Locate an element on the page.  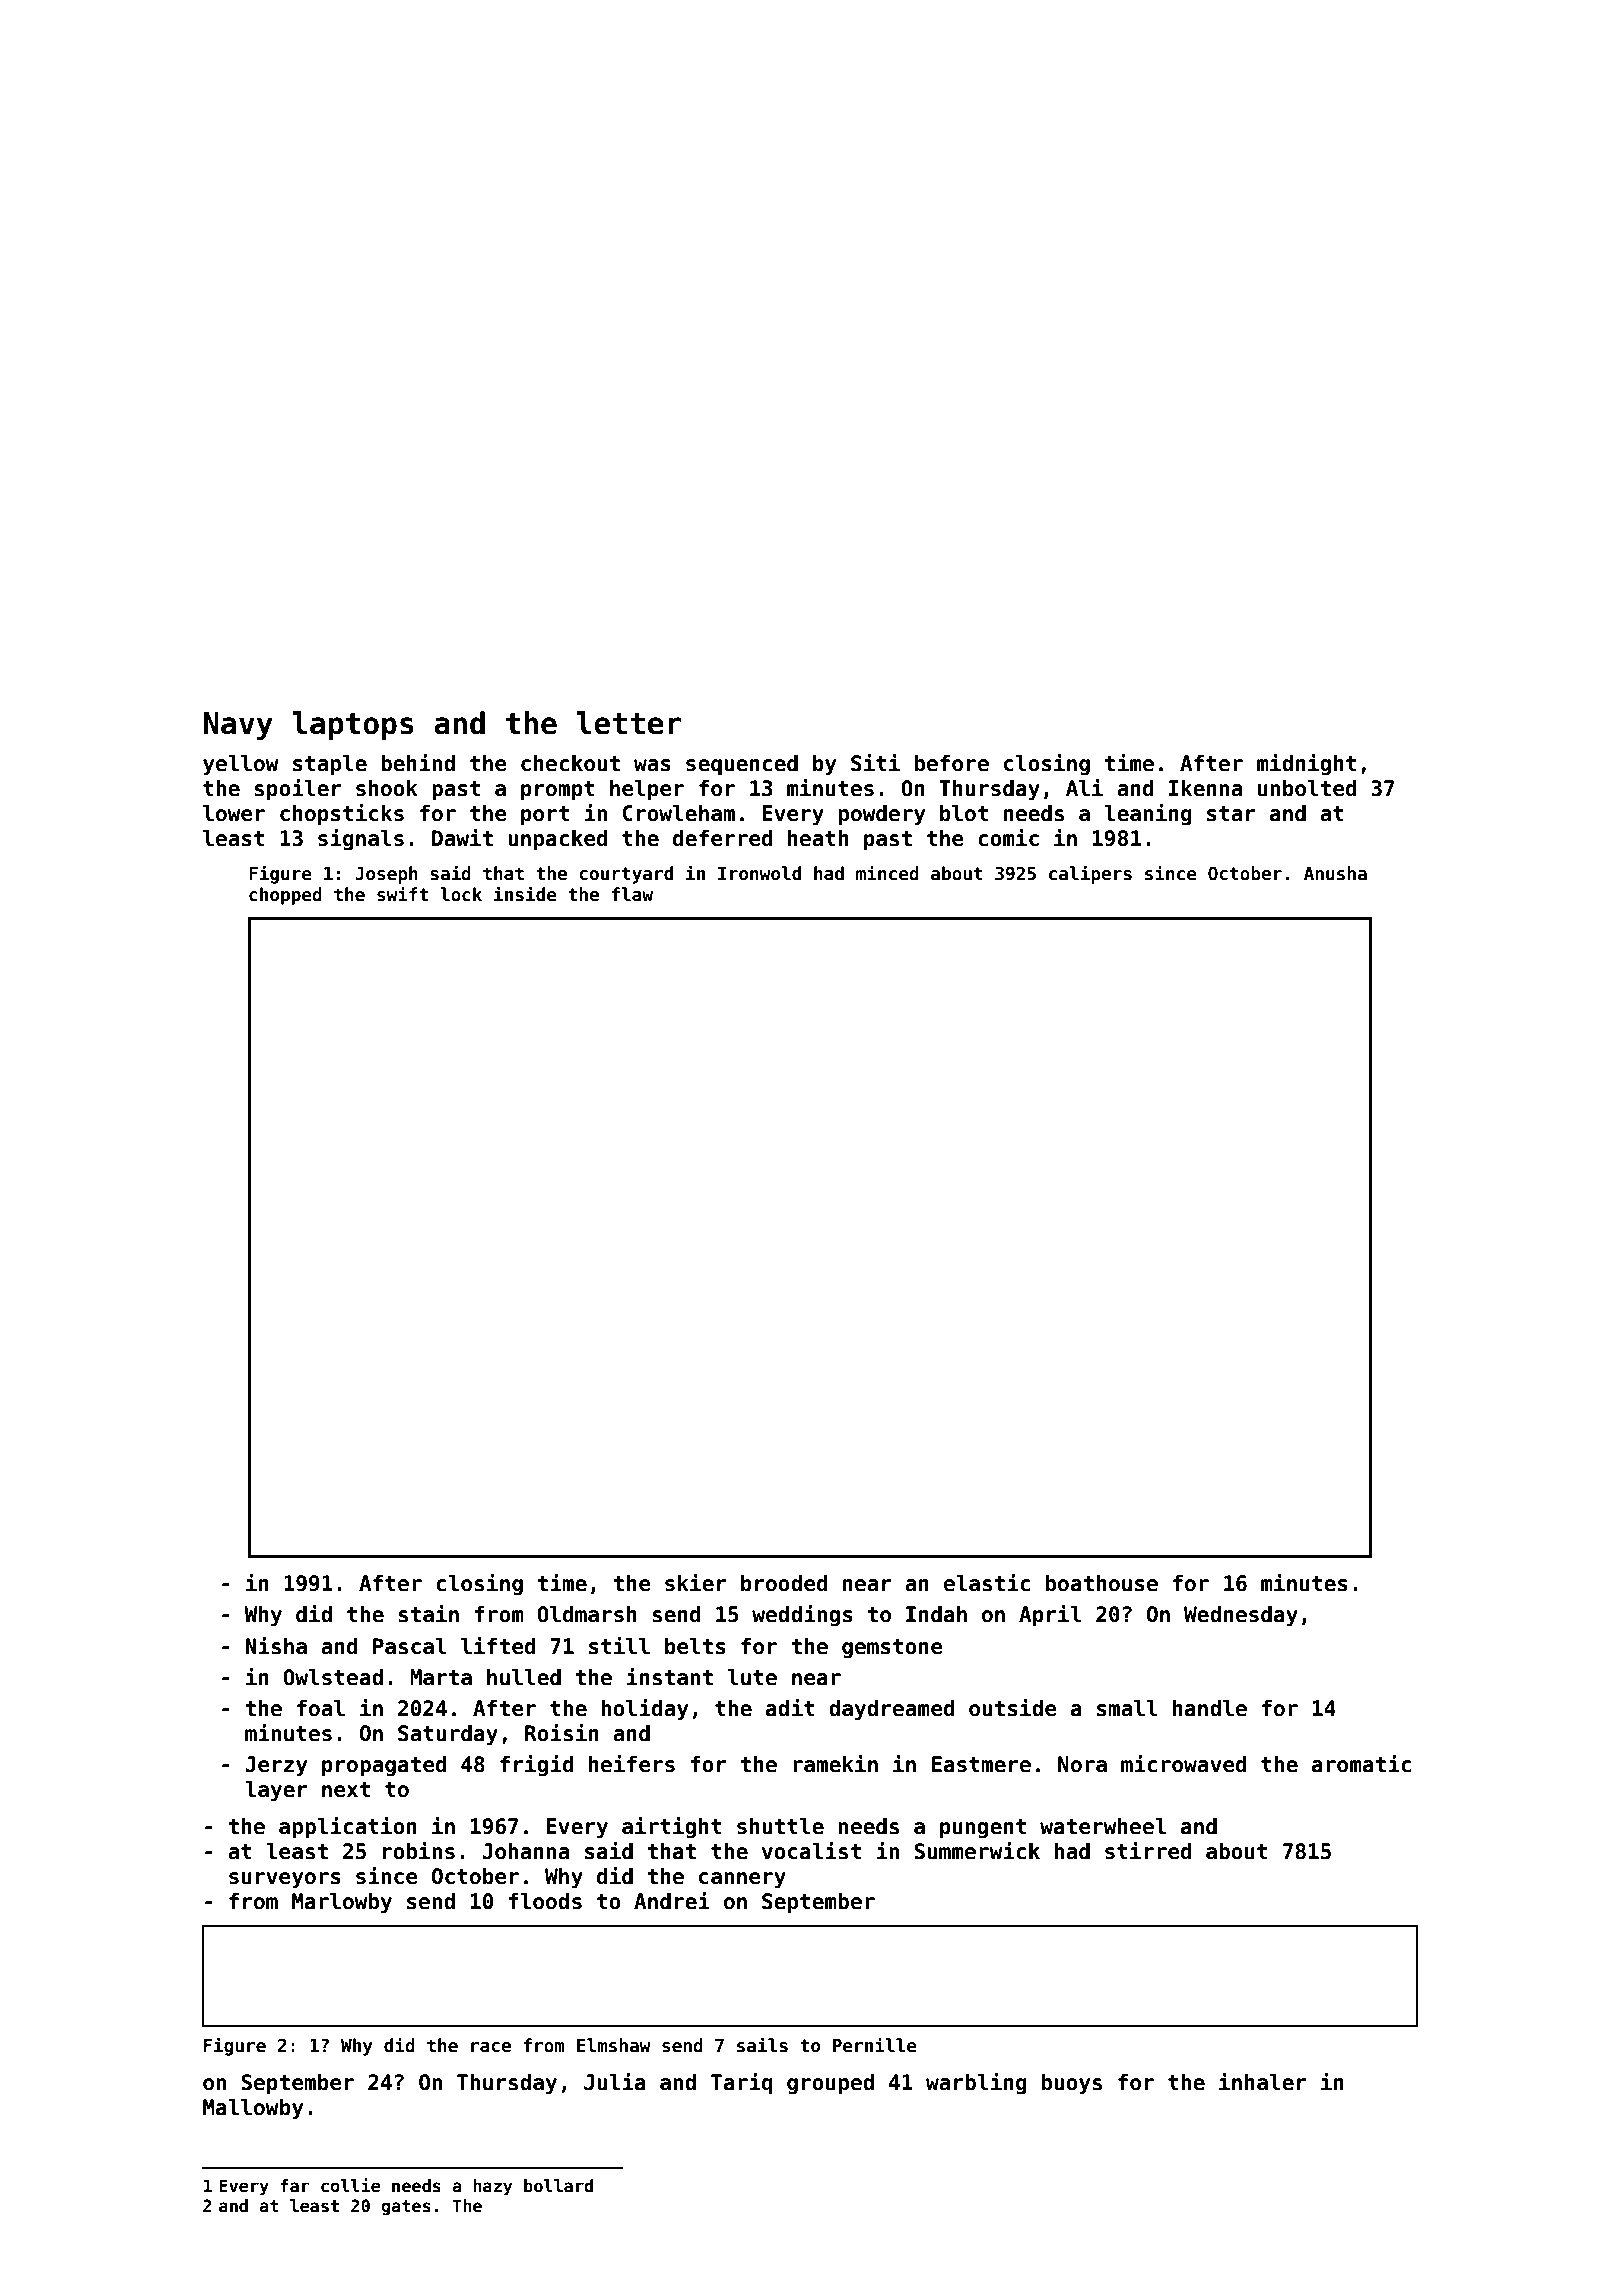
Mallowby is located at coordinates (253, 2109).
